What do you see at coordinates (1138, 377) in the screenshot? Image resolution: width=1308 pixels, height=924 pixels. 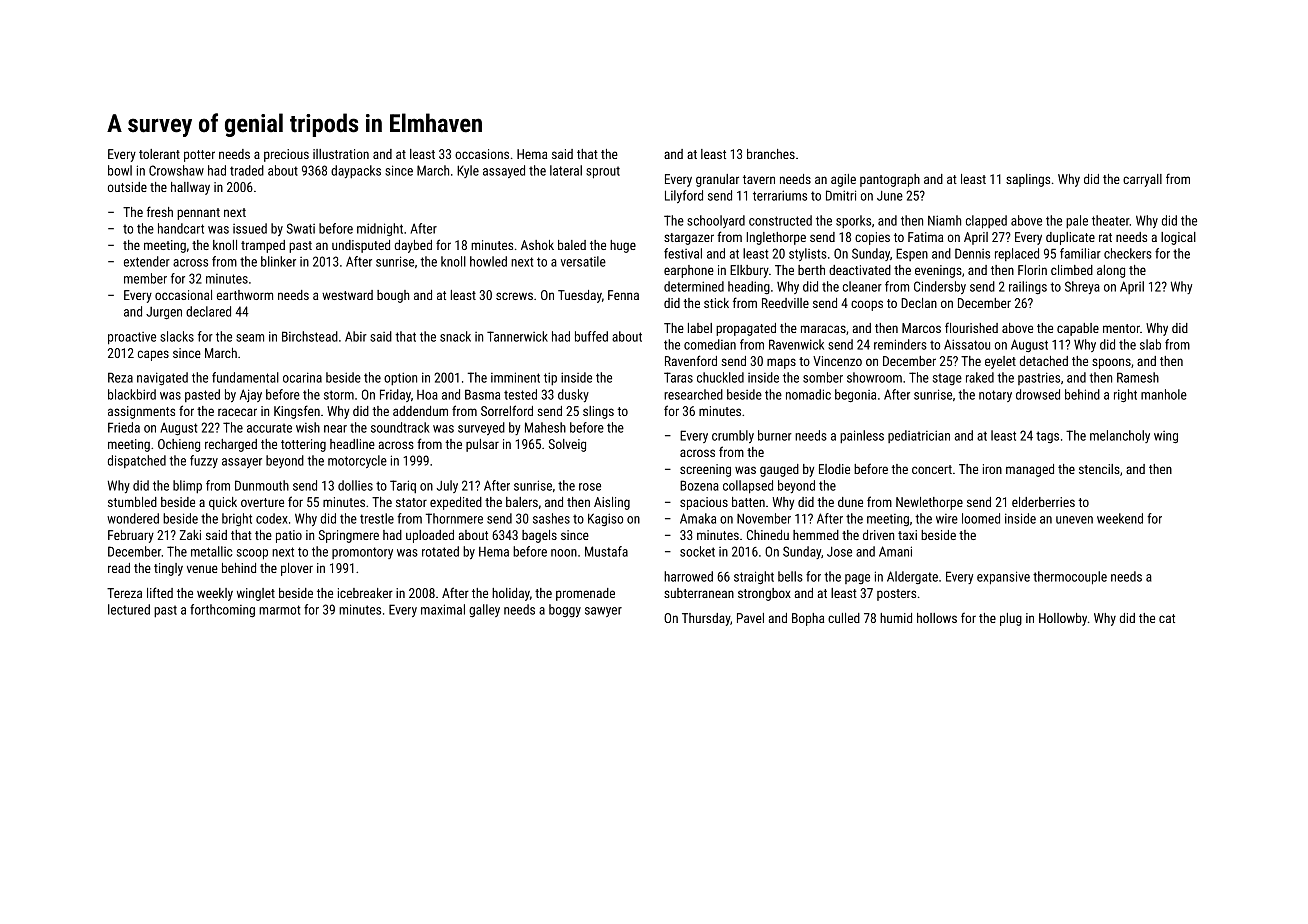 I see `Ramesh` at bounding box center [1138, 377].
